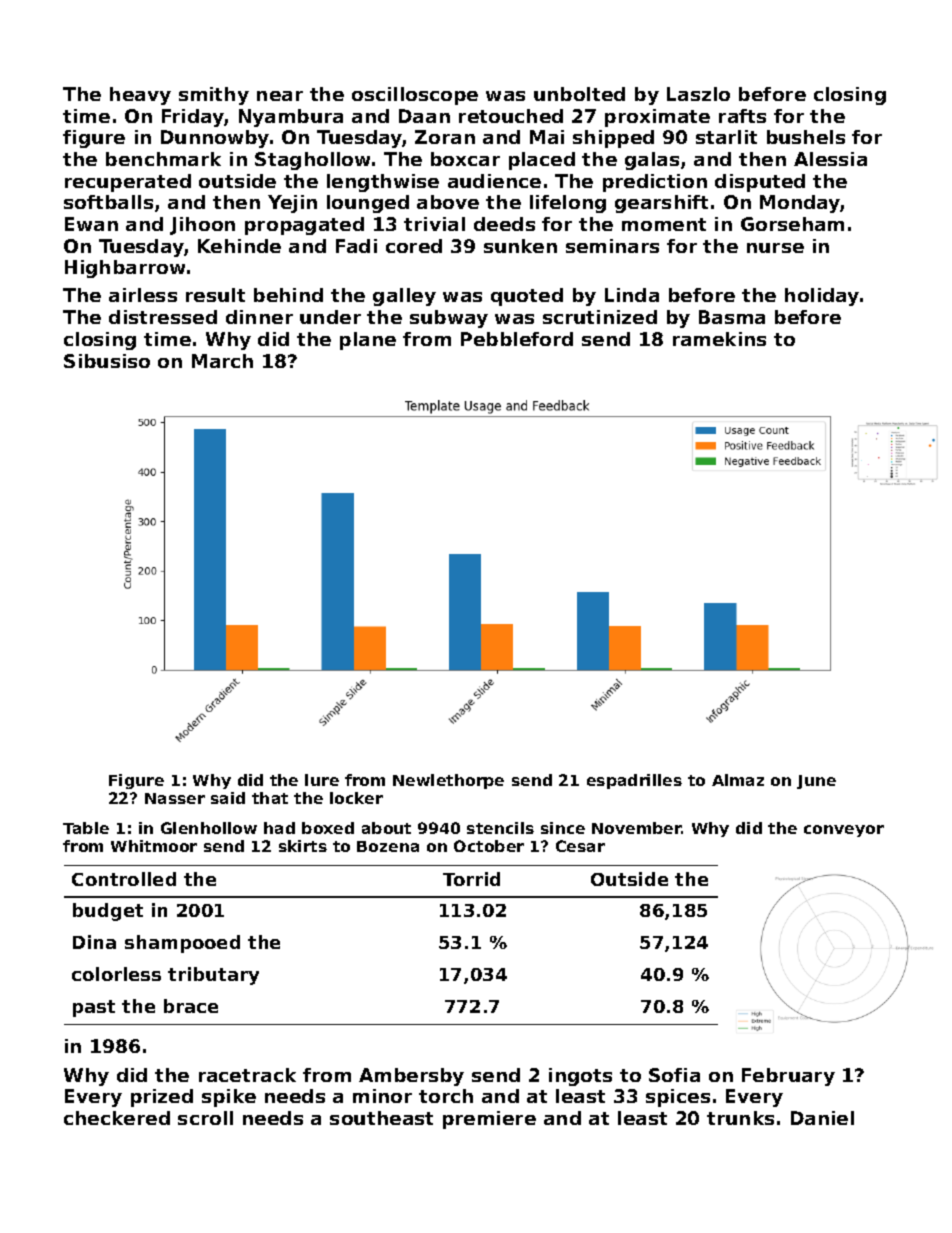 The image size is (952, 1233). What do you see at coordinates (661, 204) in the screenshot?
I see `gearshift` at bounding box center [661, 204].
